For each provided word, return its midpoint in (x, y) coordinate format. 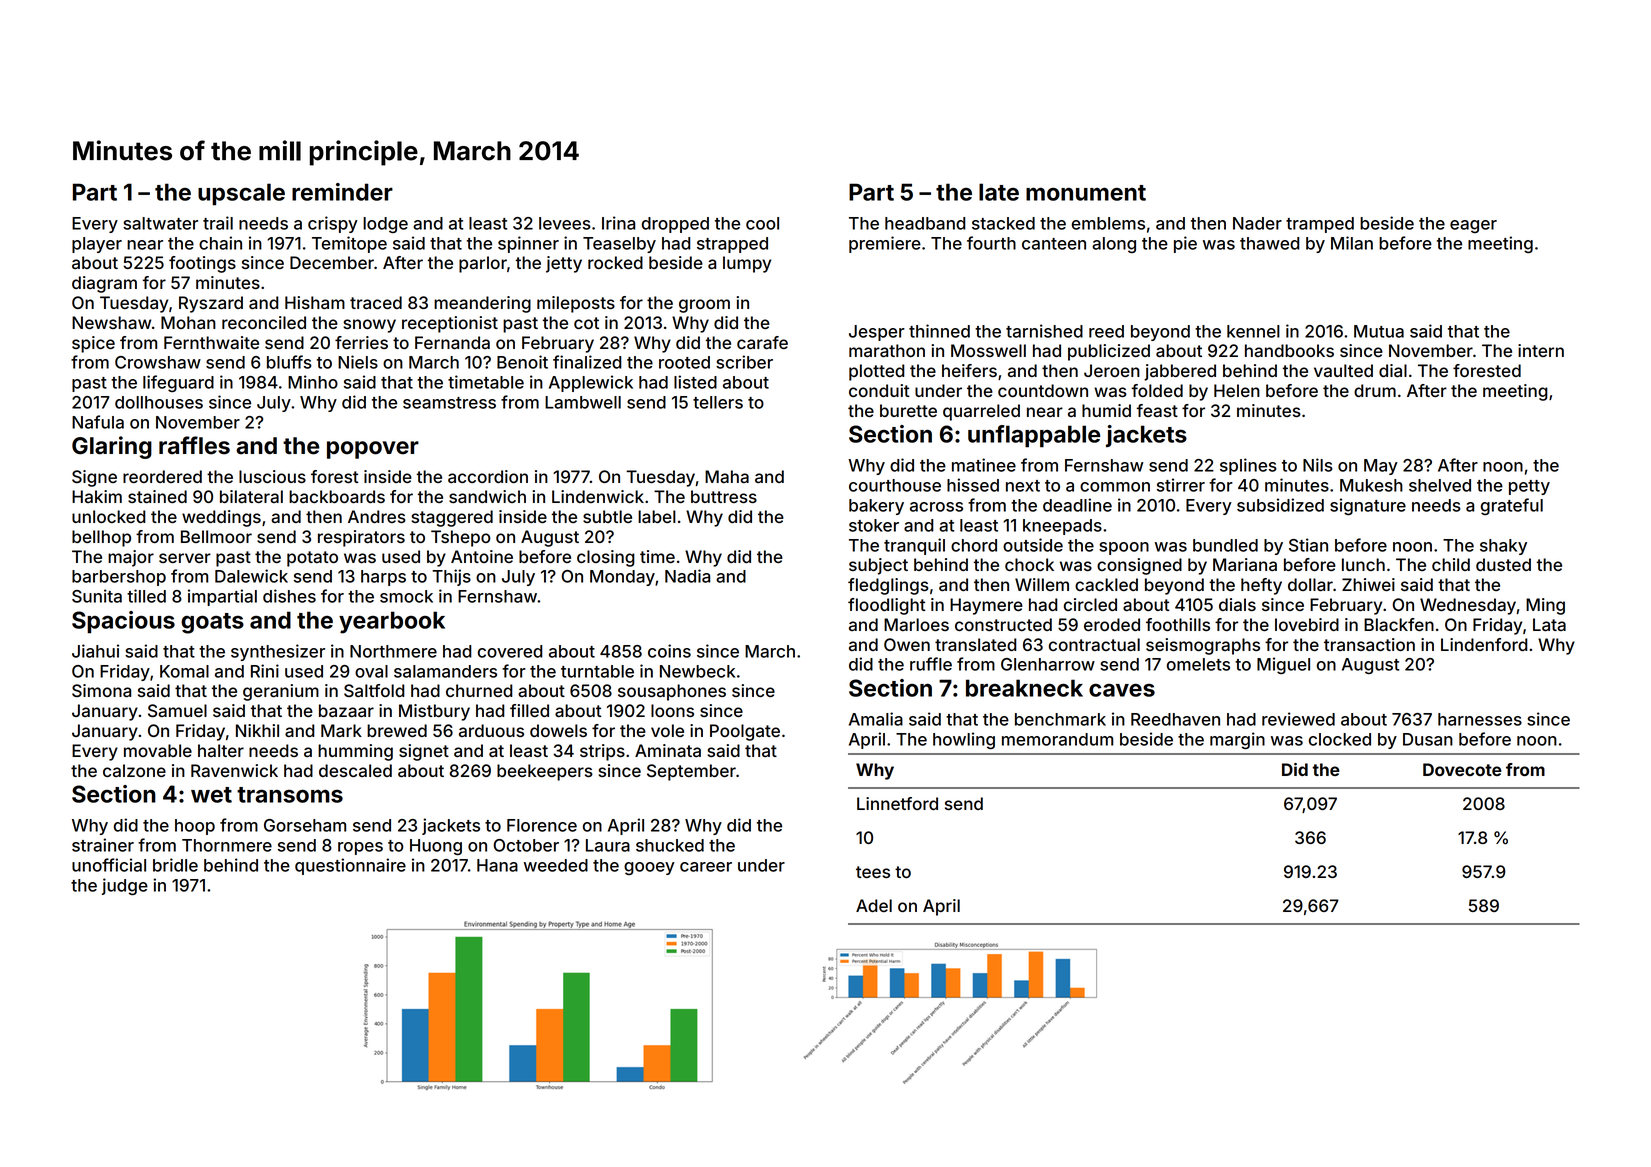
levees (565, 223)
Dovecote (1462, 769)
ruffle (931, 664)
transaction (1369, 644)
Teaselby (619, 245)
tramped (1320, 225)
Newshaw (111, 322)
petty (1529, 487)
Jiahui (95, 651)
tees (873, 872)
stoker (874, 525)
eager (1473, 226)
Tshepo (461, 538)
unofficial (109, 865)
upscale (241, 194)
